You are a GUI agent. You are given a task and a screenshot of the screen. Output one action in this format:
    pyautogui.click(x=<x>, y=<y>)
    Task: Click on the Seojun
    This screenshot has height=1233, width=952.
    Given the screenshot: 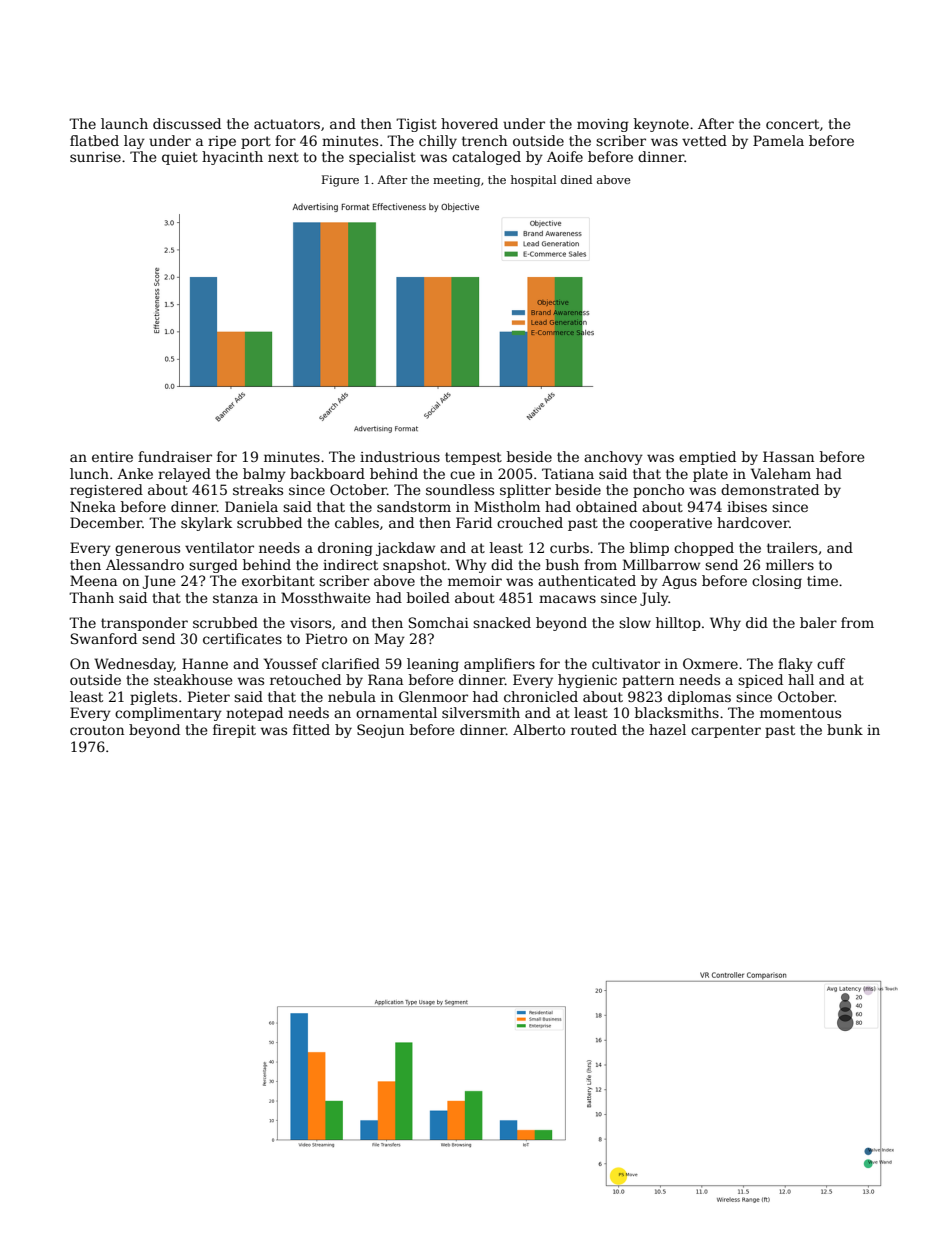 What is the action you would take?
    pyautogui.click(x=380, y=731)
